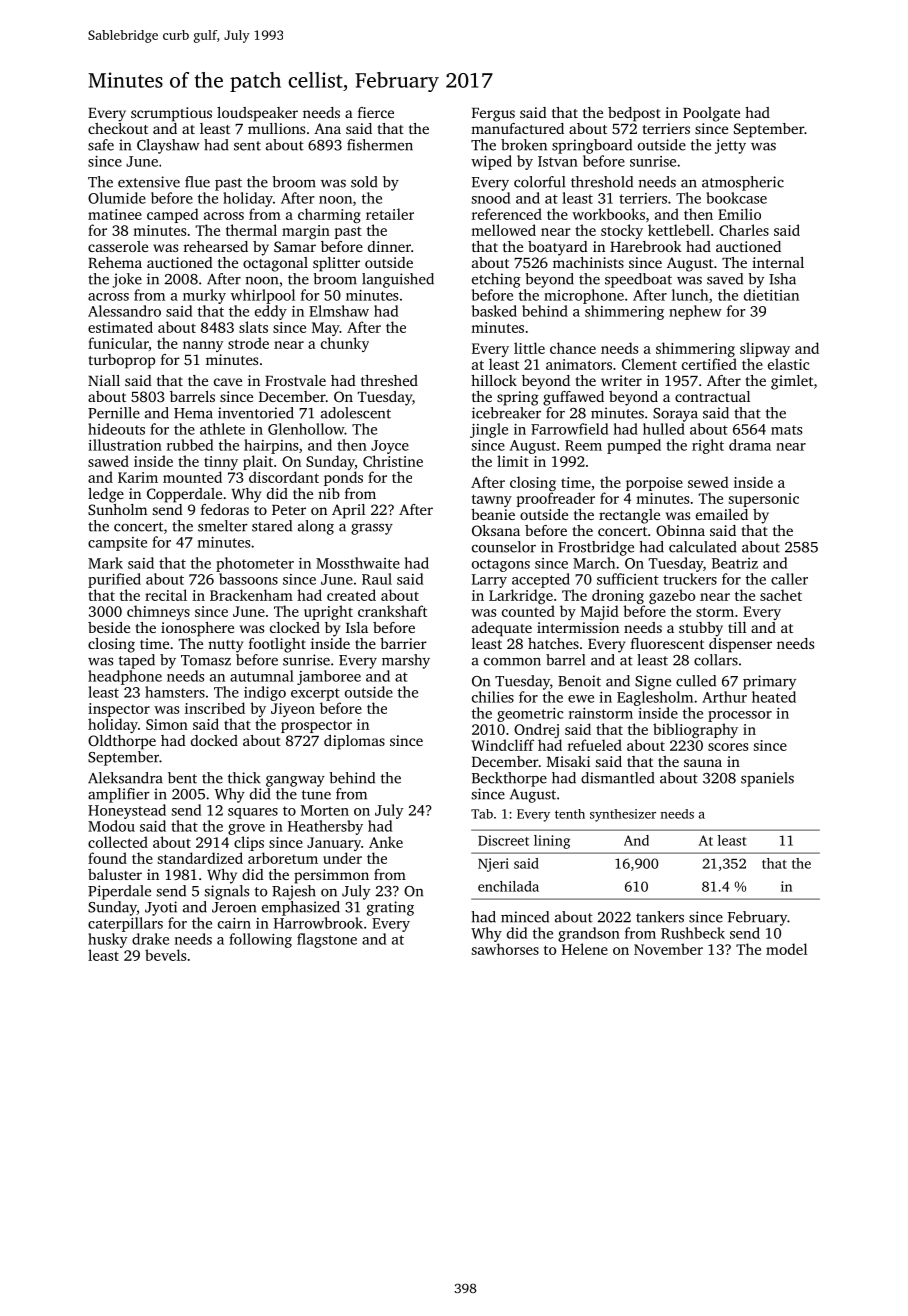 This image has width=908, height=1316. What do you see at coordinates (584, 296) in the image?
I see `microphone` at bounding box center [584, 296].
